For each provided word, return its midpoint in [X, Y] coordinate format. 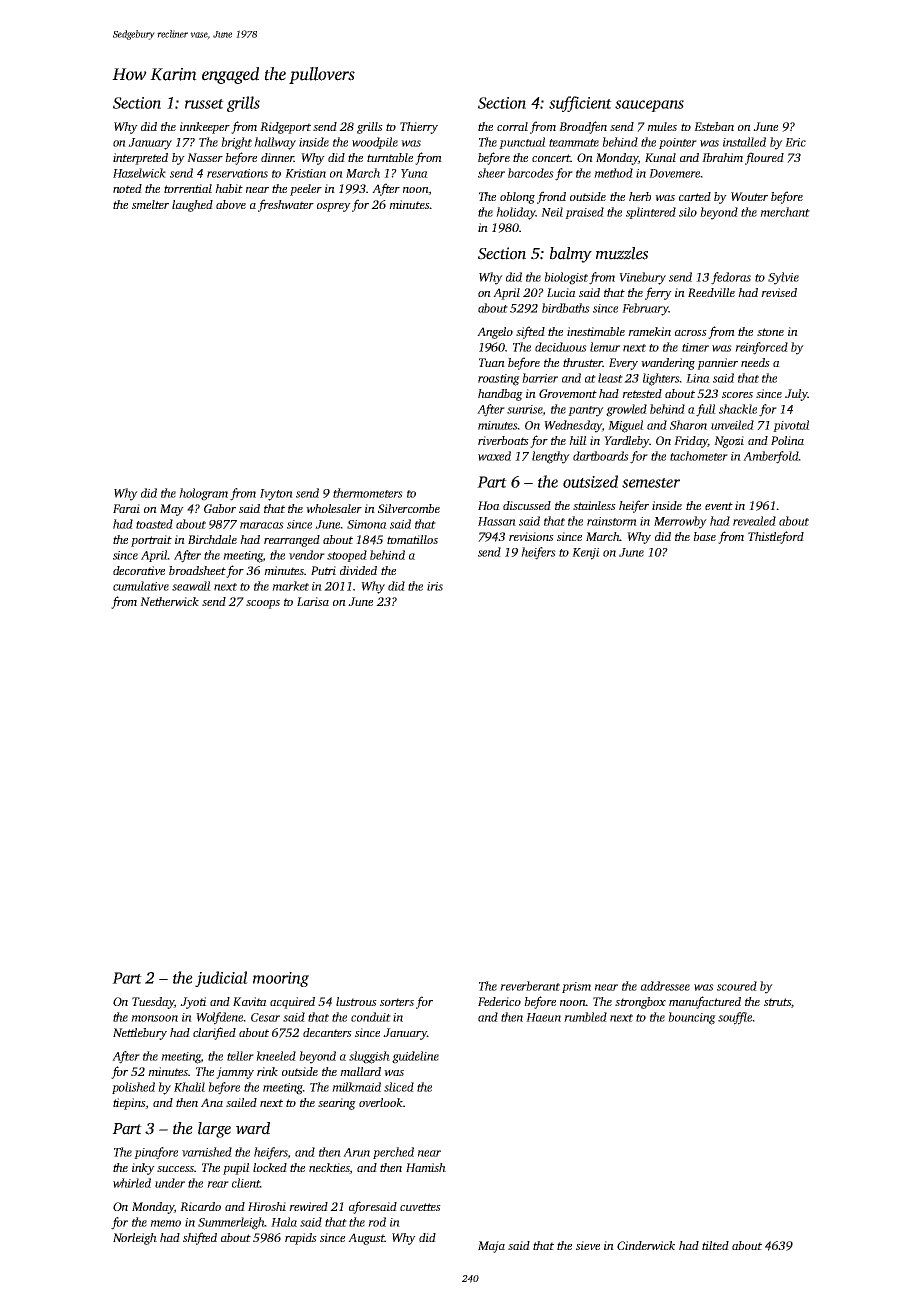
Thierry [419, 128]
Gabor [220, 508]
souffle [735, 1018]
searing [337, 1104]
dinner [277, 157]
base [704, 536]
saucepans [649, 106]
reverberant [530, 986]
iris [435, 586]
